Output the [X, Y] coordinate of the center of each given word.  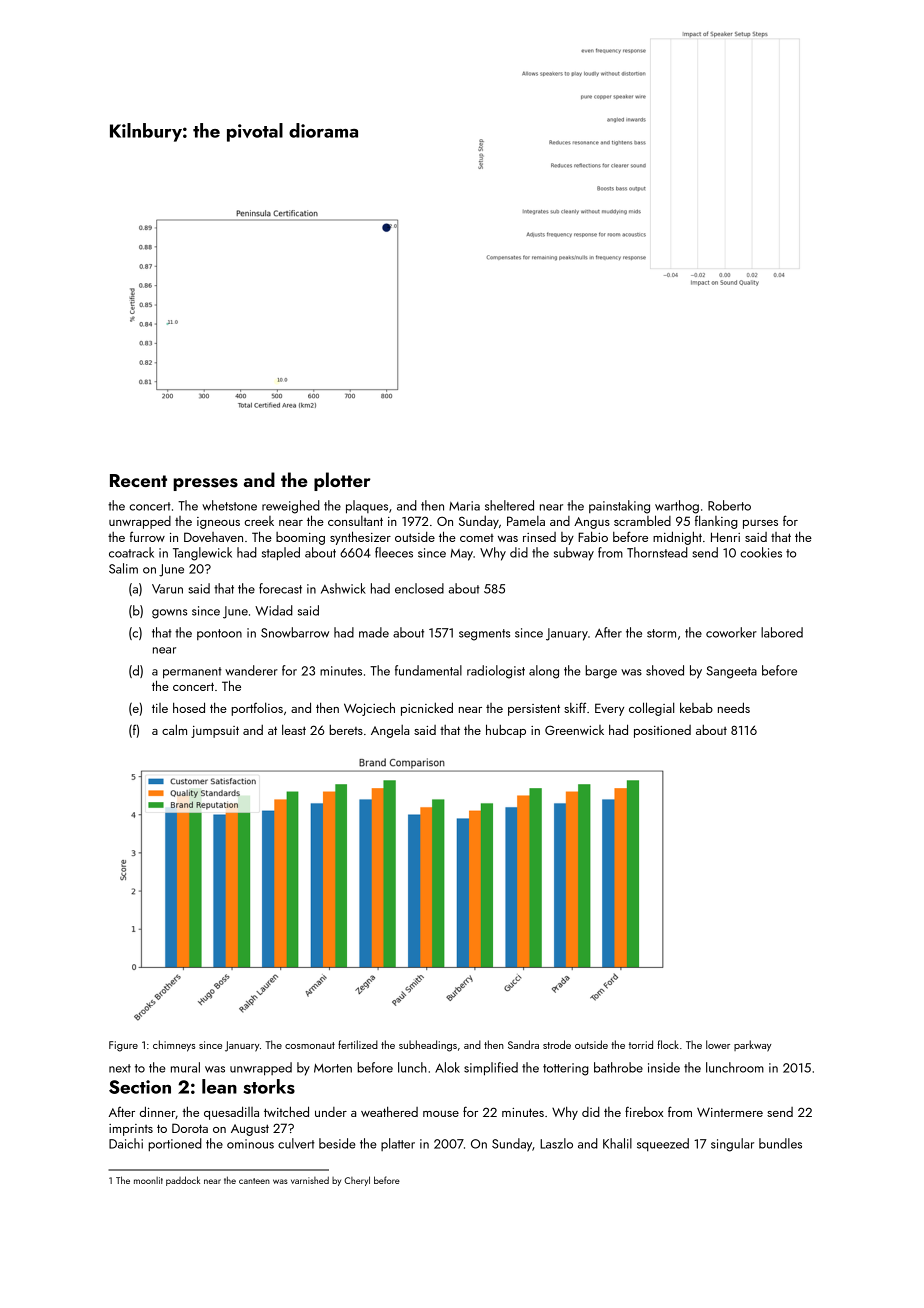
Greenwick [574, 730]
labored [782, 632]
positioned [662, 731]
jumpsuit [215, 732]
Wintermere [730, 1112]
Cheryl [357, 1181]
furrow [147, 536]
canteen [254, 1181]
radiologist [496, 672]
